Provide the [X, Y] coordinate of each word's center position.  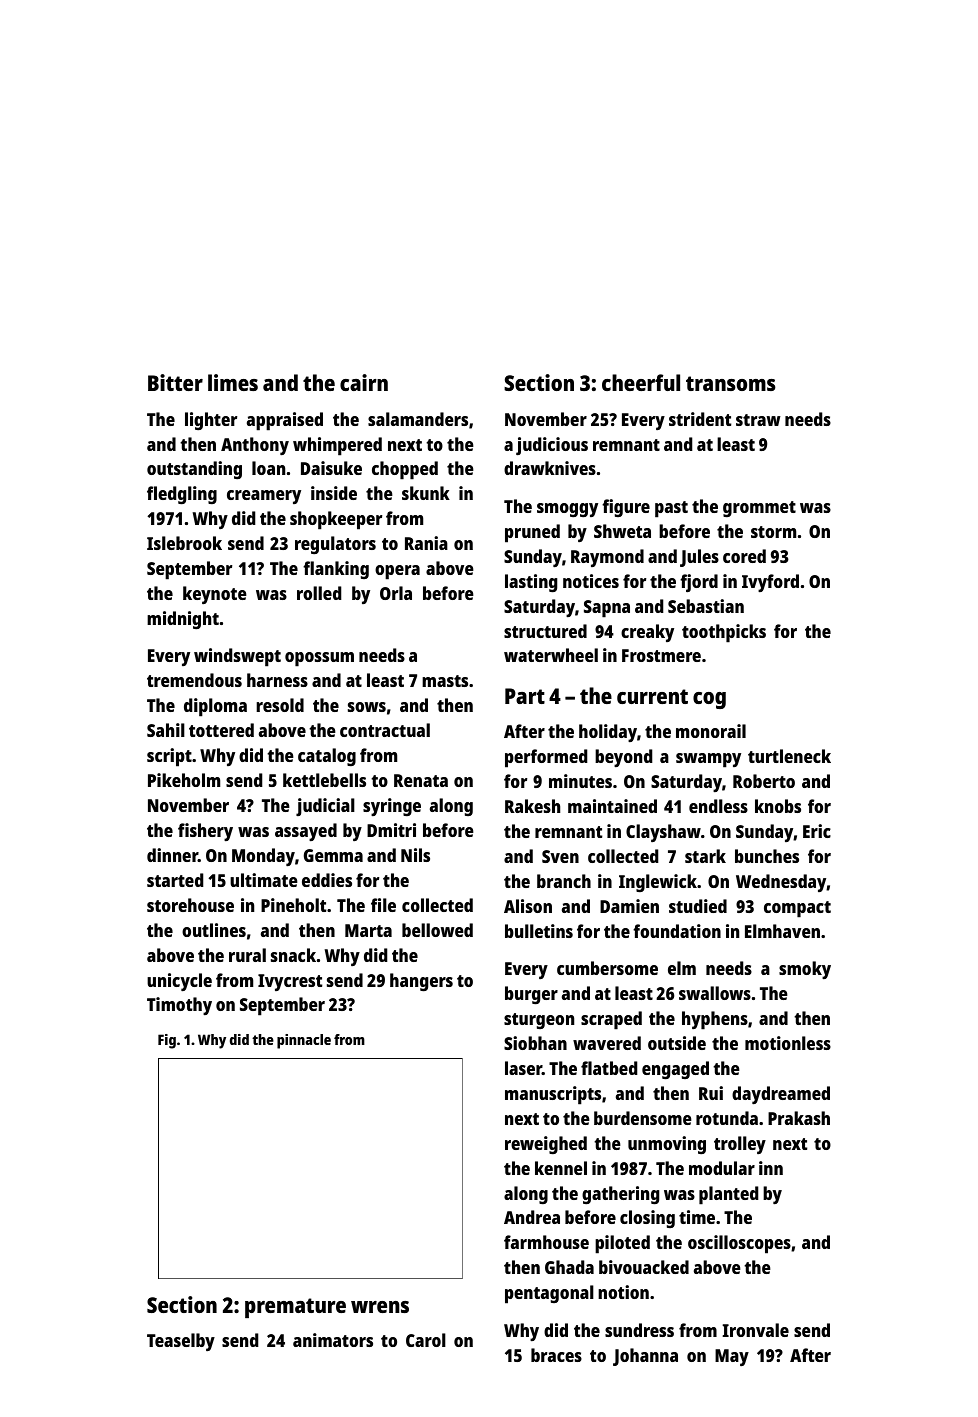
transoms [731, 383]
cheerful [641, 382]
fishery [205, 832]
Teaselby [181, 1342]
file [383, 905]
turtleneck [789, 756]
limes [233, 382]
